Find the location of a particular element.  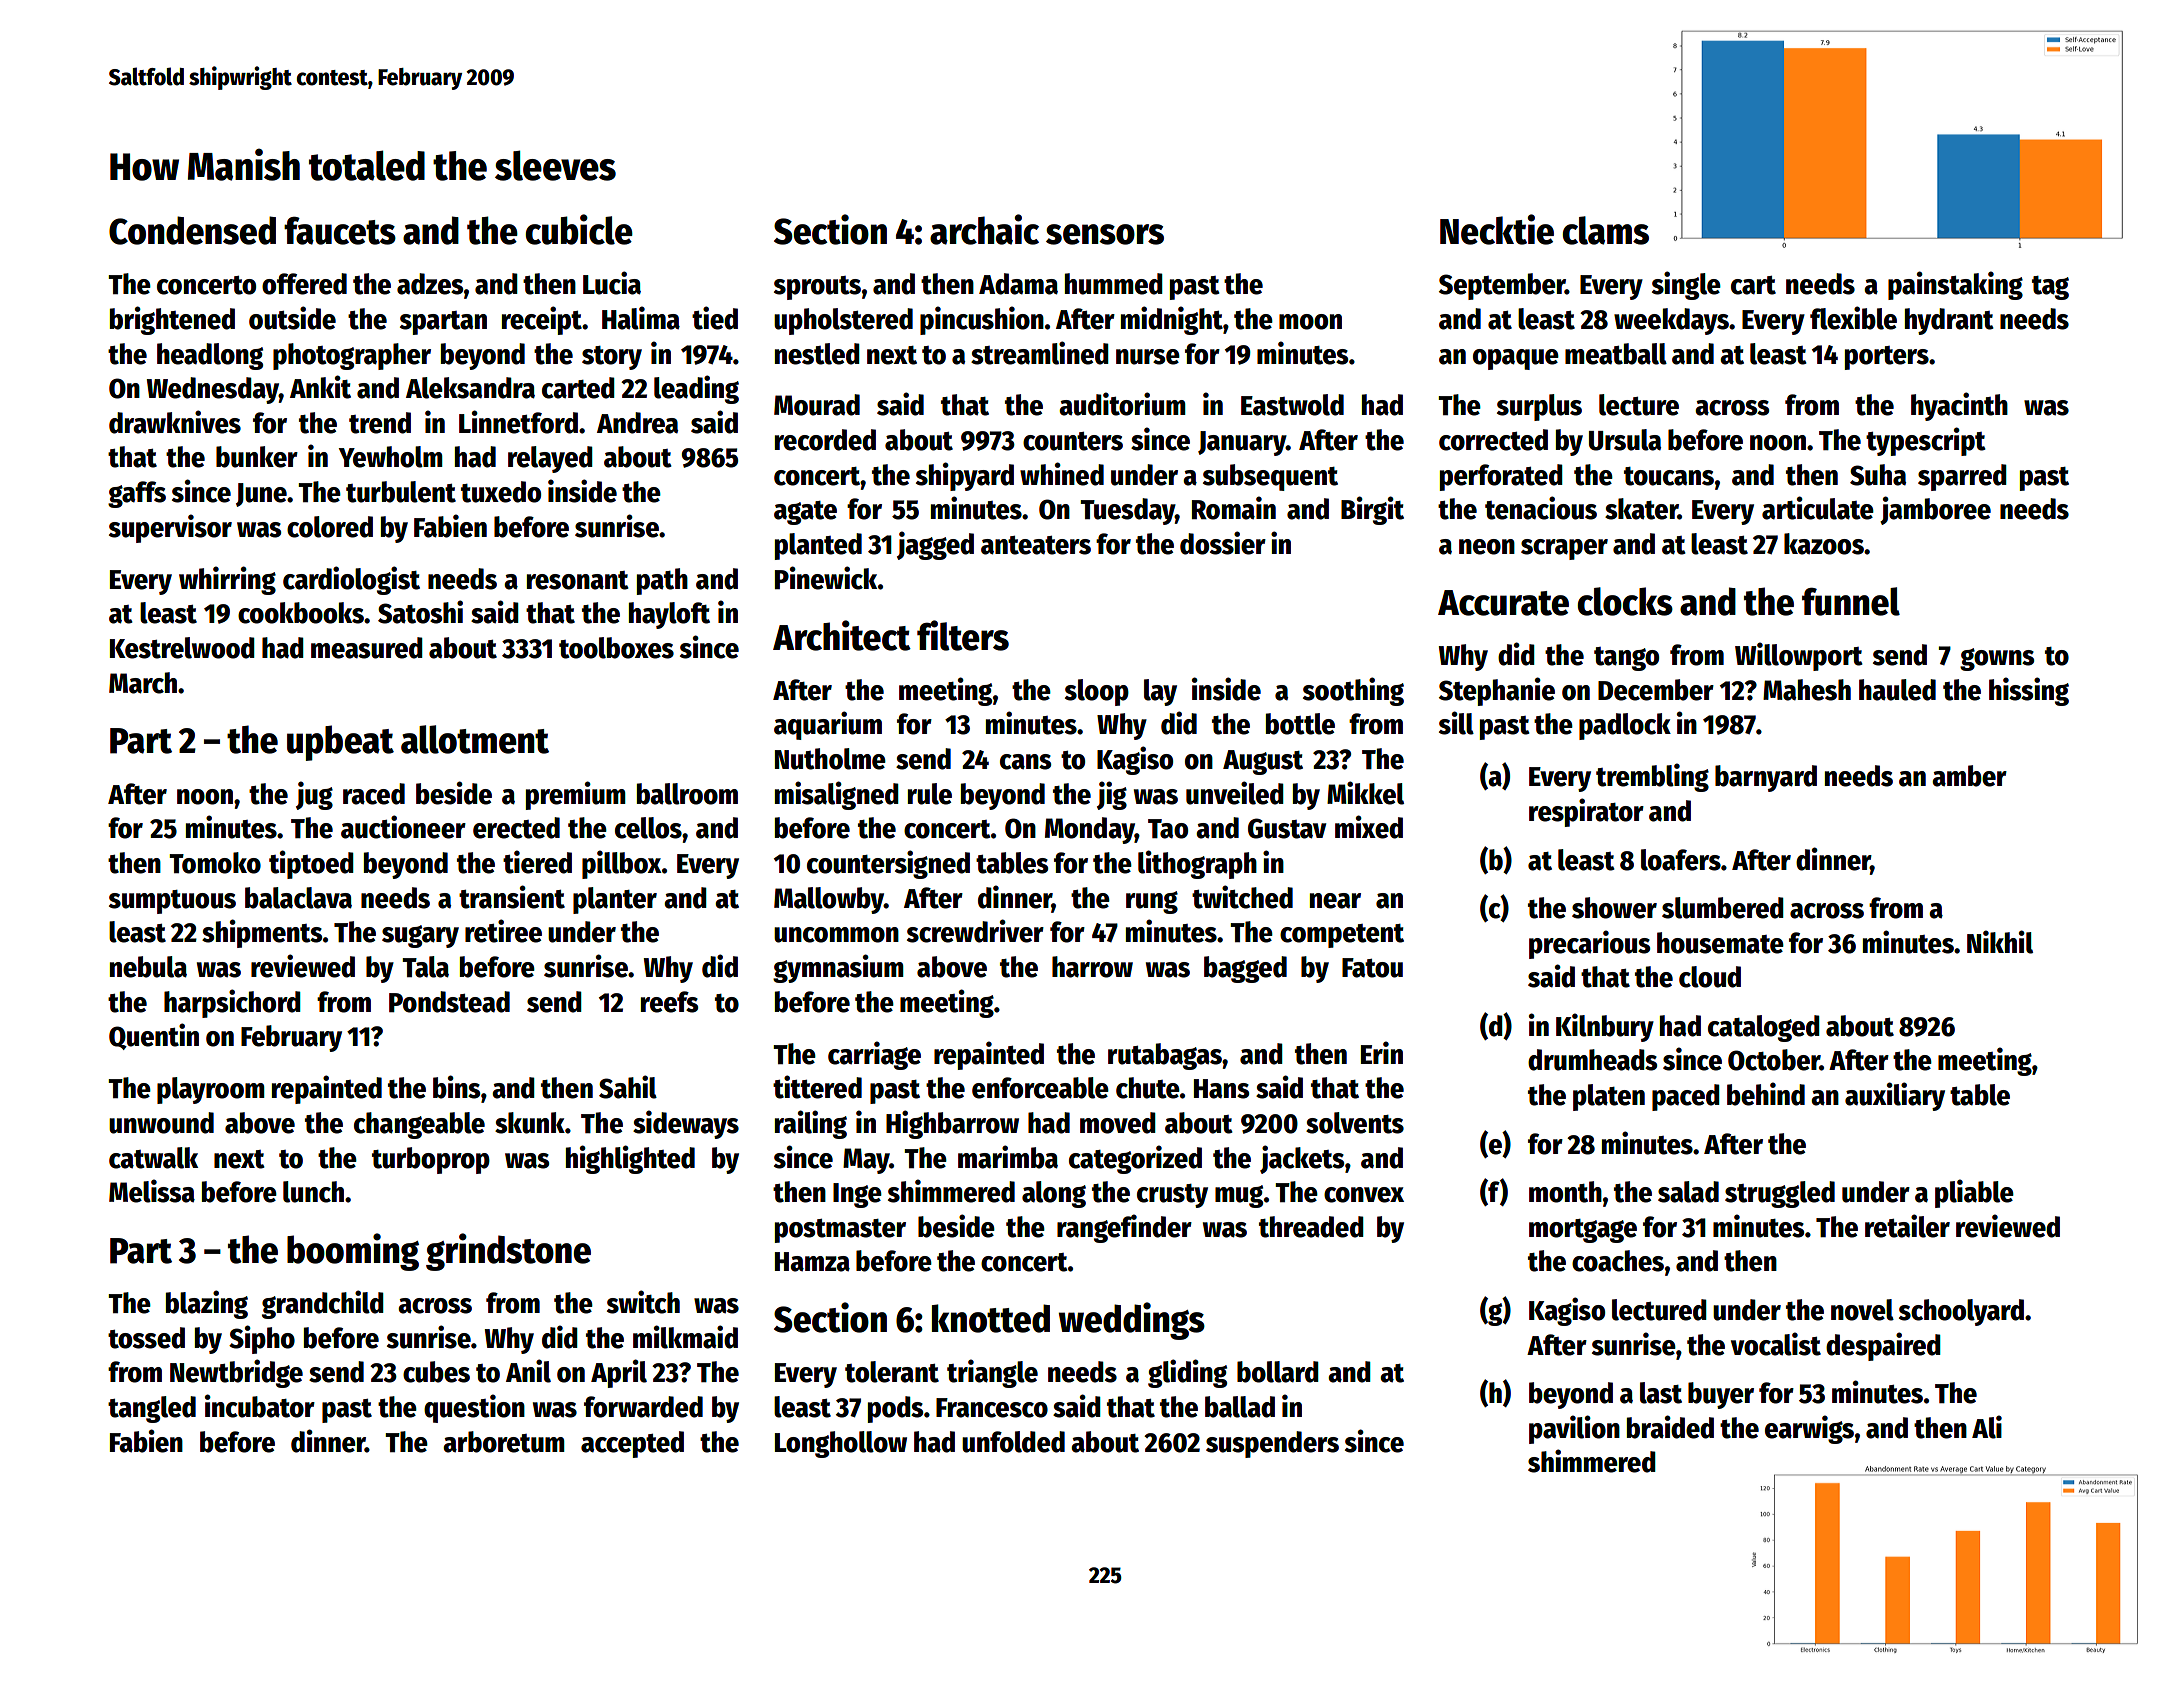

bottle is located at coordinates (1300, 724).
